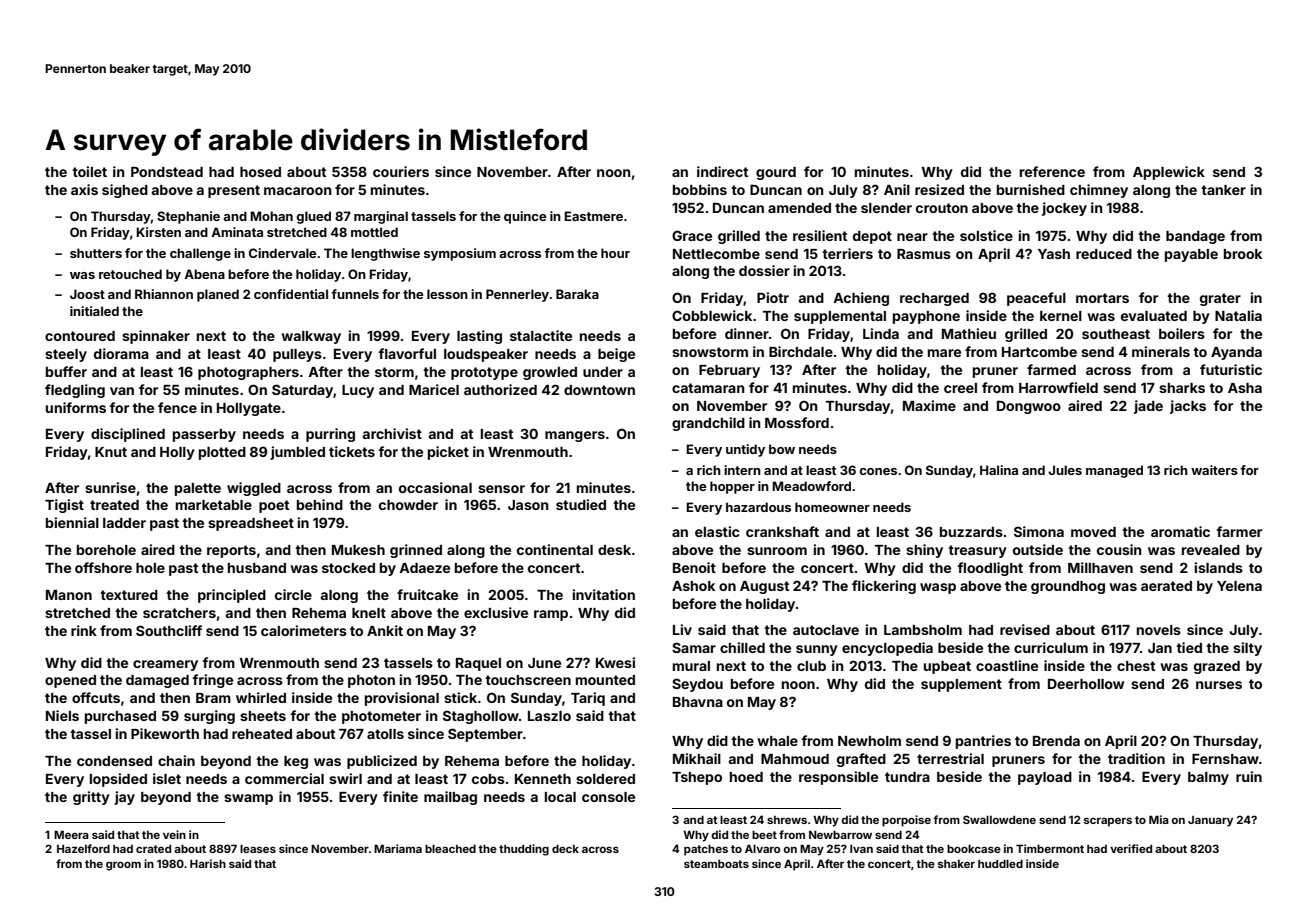 This image has width=1308, height=924. Describe the element at coordinates (555, 549) in the image. I see `continental` at that location.
